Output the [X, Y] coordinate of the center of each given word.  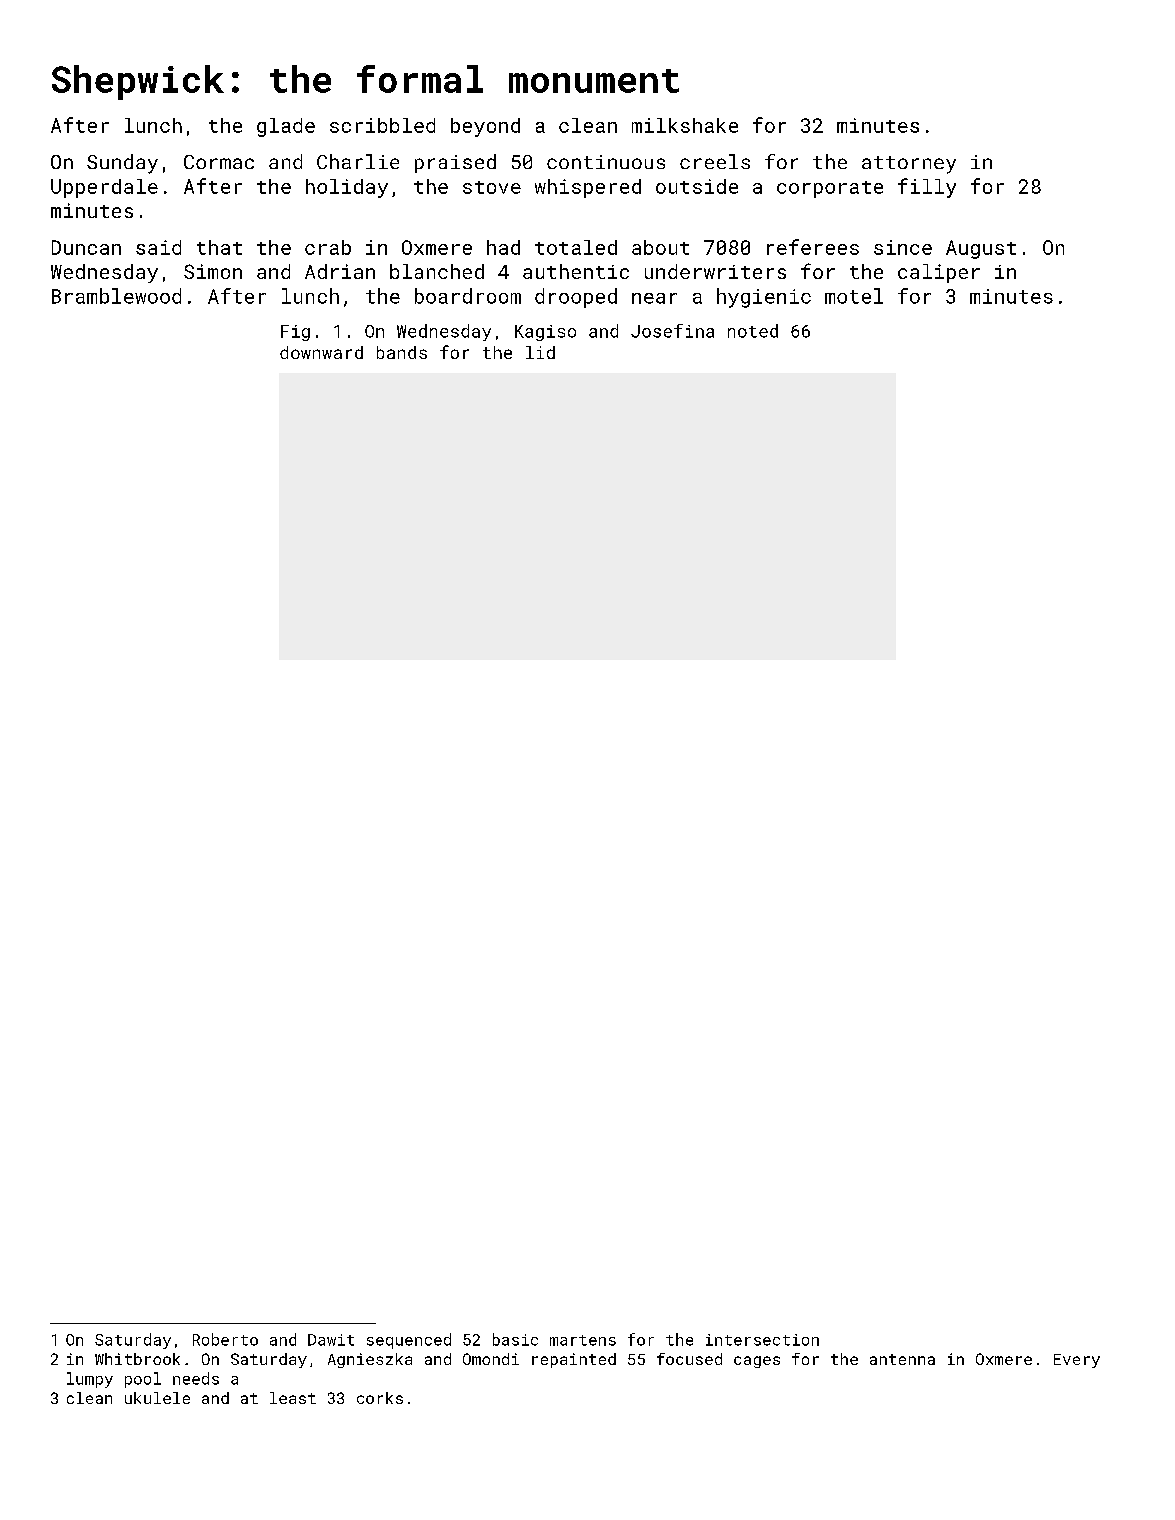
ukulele [157, 1398]
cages [757, 1362]
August [981, 249]
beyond [485, 127]
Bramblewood [116, 296]
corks [380, 1398]
